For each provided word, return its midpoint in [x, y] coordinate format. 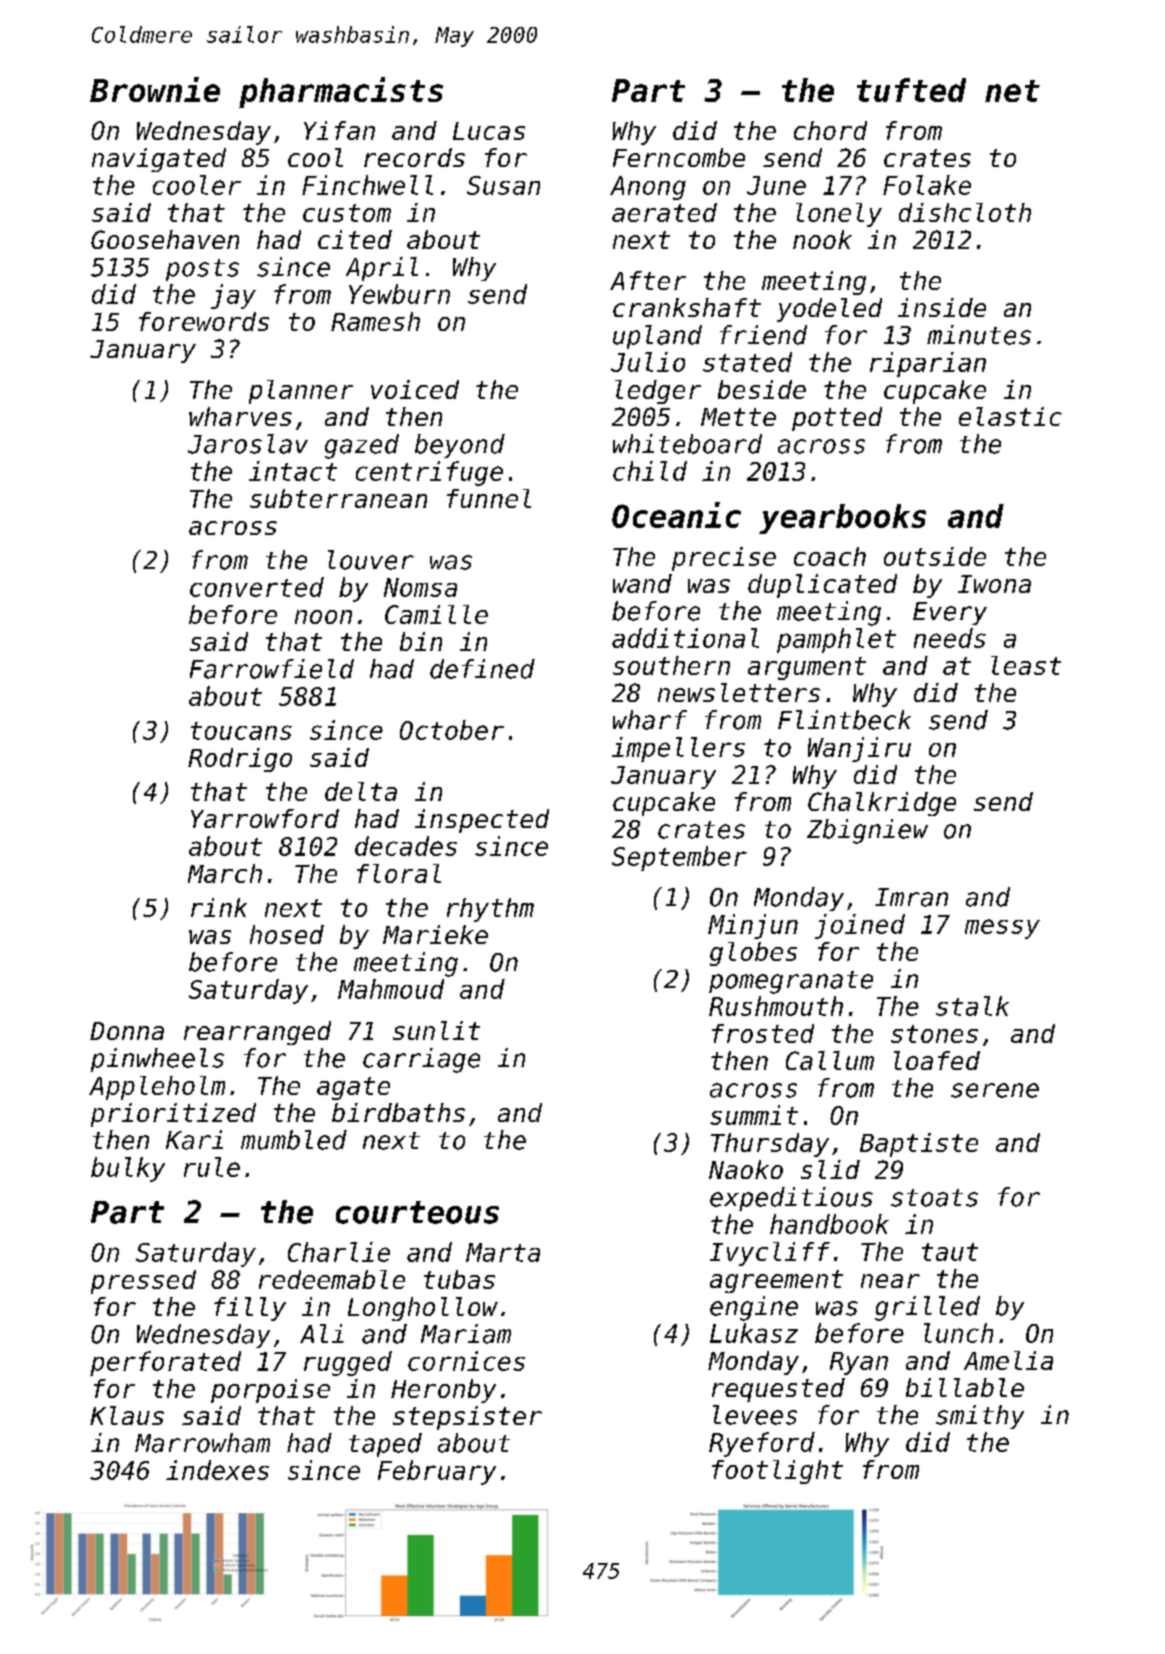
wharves [240, 416]
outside [935, 556]
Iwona [994, 584]
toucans [241, 731]
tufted [911, 90]
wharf [650, 720]
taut [950, 1252]
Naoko [746, 1169]
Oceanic [676, 515]
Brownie [155, 89]
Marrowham [202, 1443]
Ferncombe [679, 157]
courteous [417, 1212]
